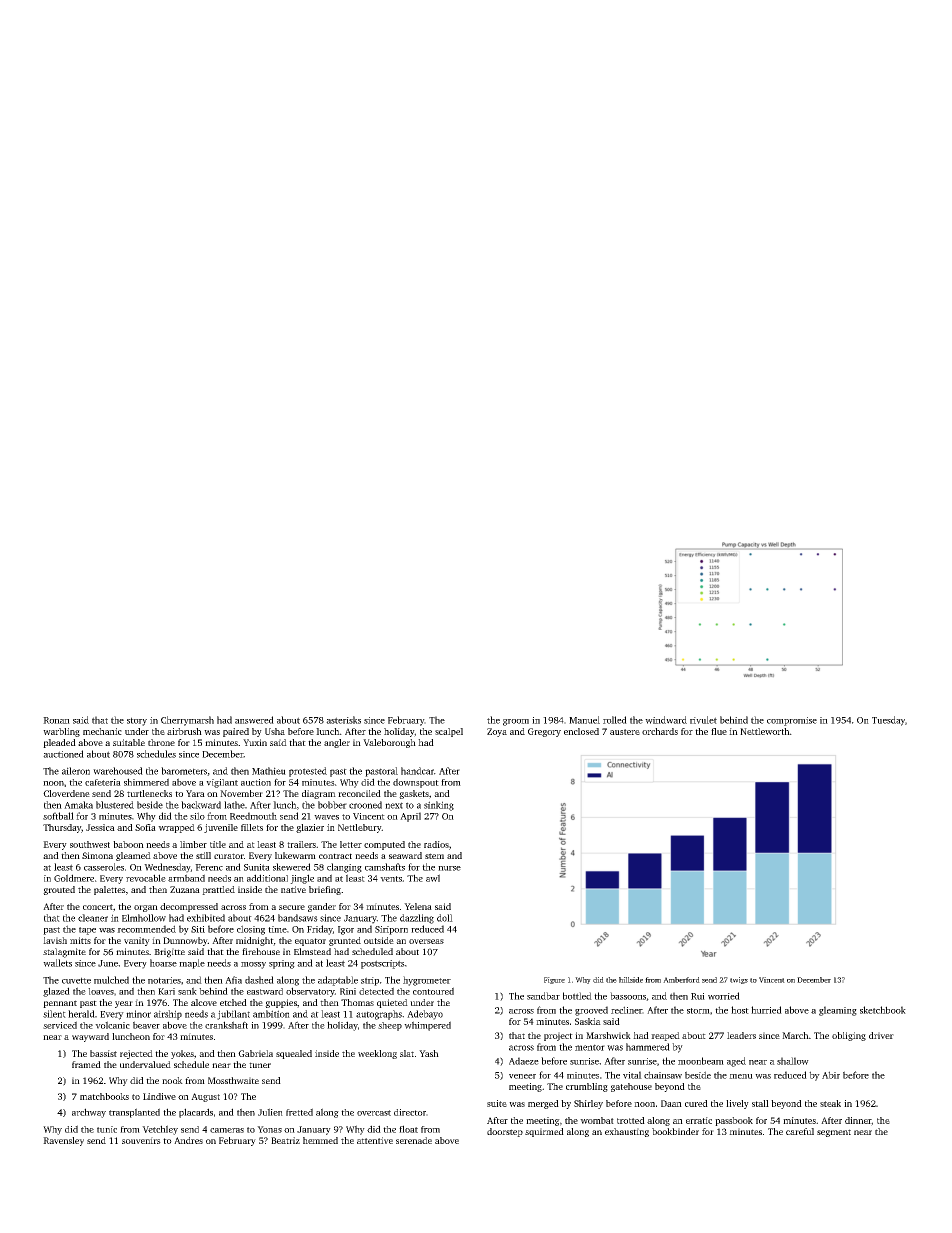  I want to click on mentor, so click(590, 1047).
